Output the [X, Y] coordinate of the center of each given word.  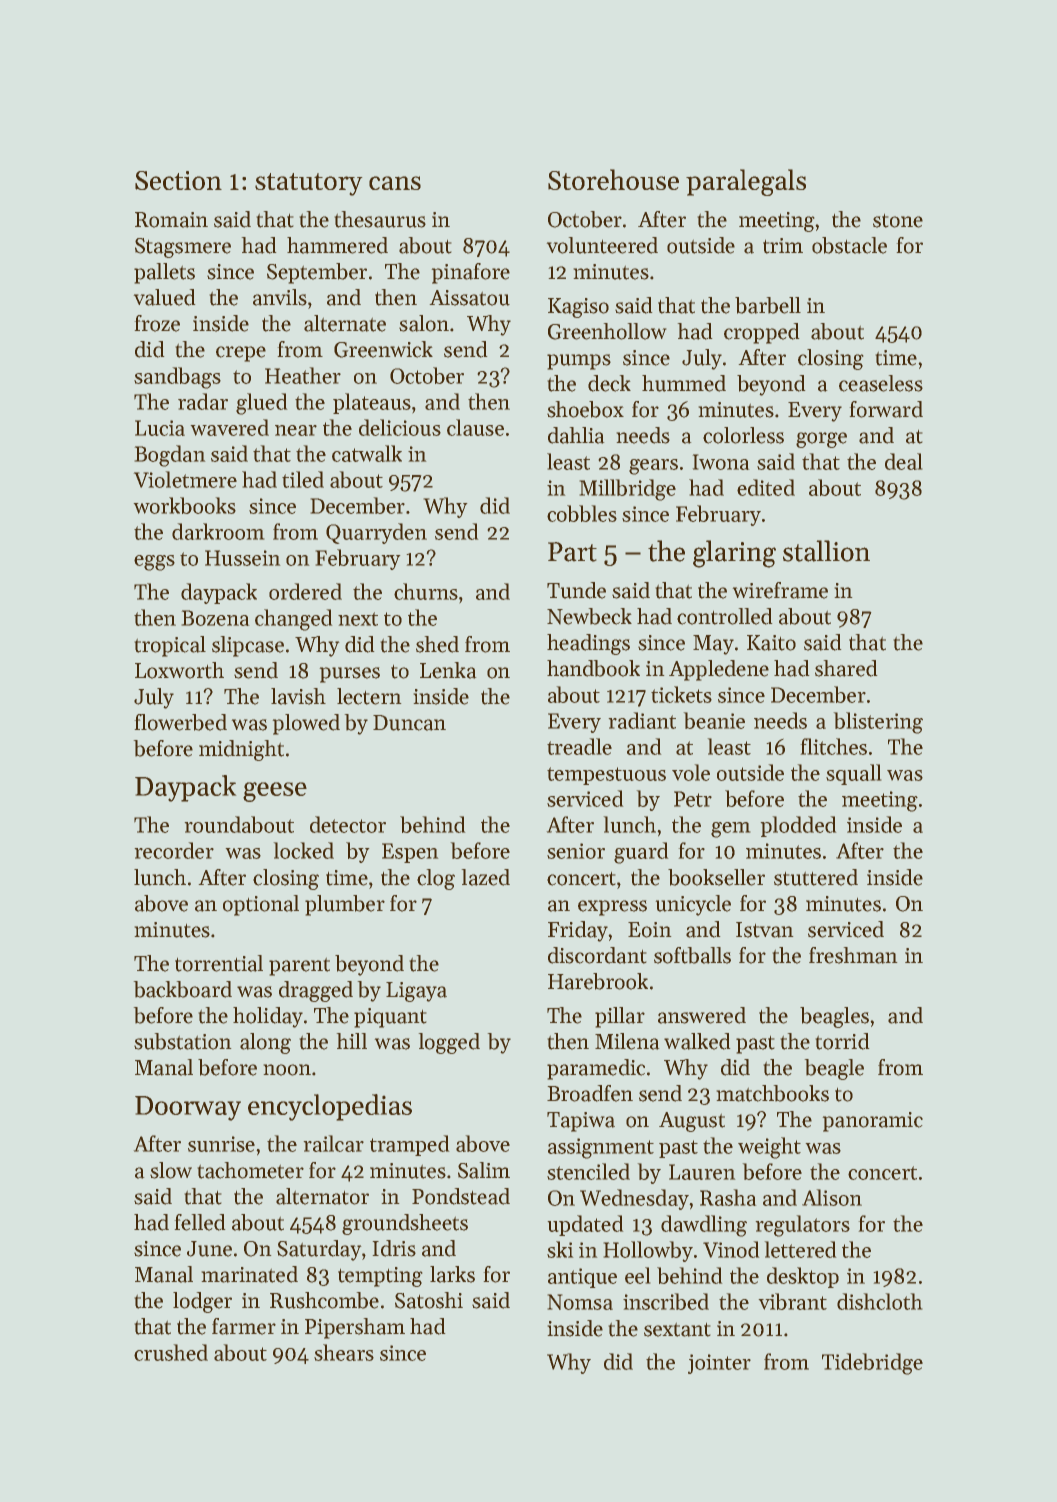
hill [351, 1041]
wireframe [780, 590]
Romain [171, 220]
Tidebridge [872, 1364]
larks [452, 1274]
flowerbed [180, 722]
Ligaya [416, 992]
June [209, 1249]
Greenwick [383, 349]
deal [904, 461]
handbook [593, 668]
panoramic [872, 1122]
